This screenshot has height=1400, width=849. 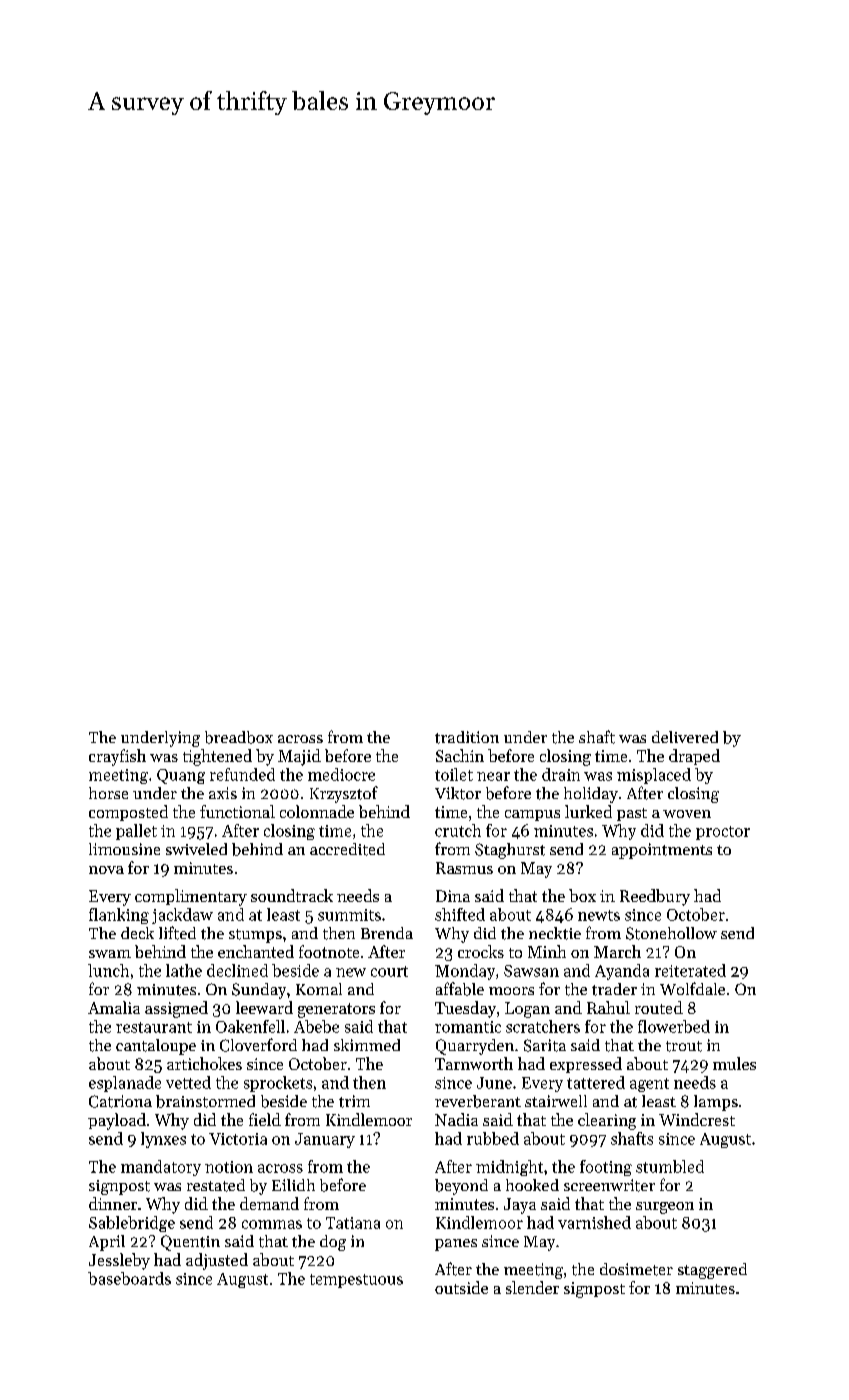 I want to click on artichokes, so click(x=204, y=1063).
